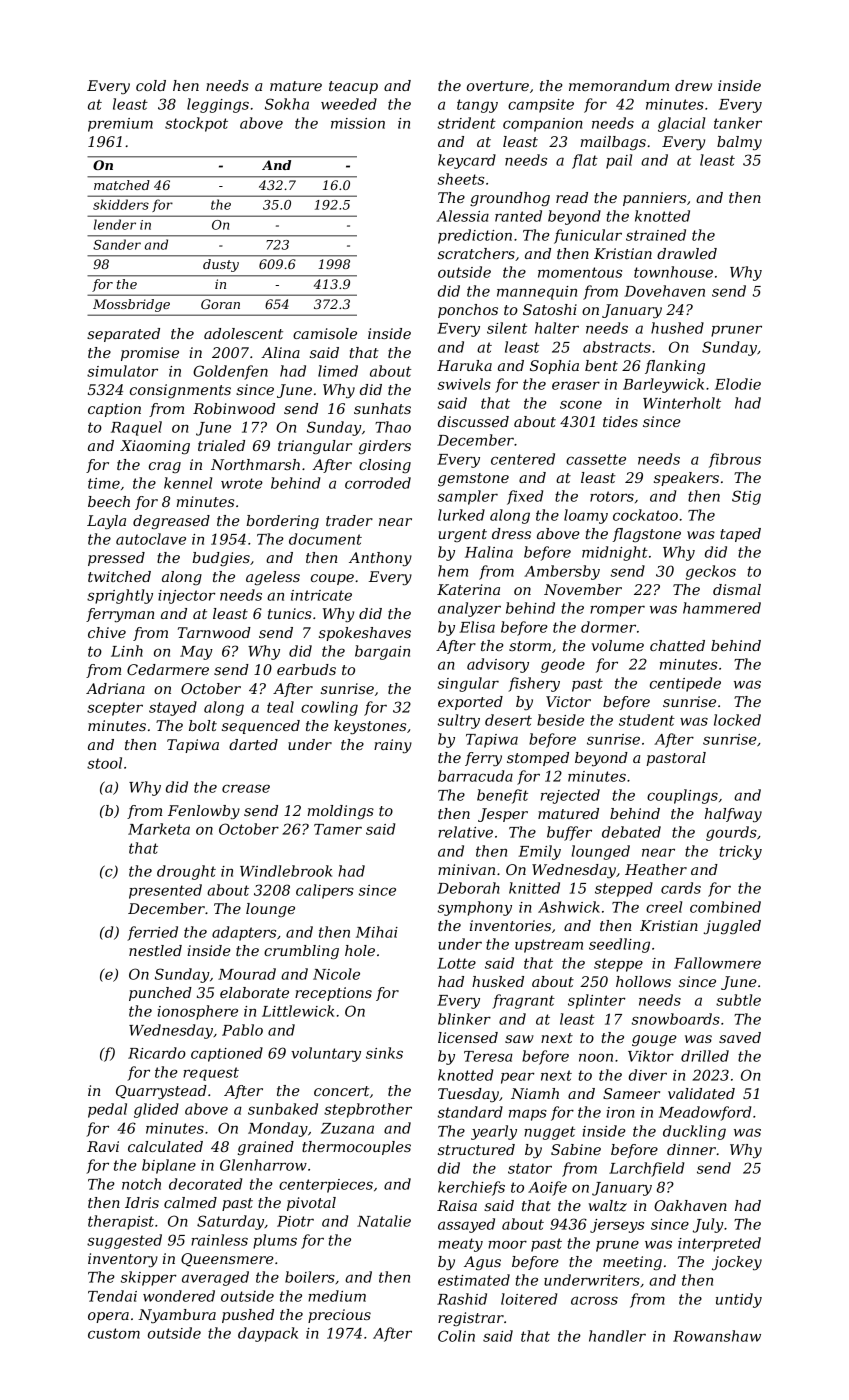 This screenshot has height=1400, width=849. I want to click on benefit, so click(502, 796).
